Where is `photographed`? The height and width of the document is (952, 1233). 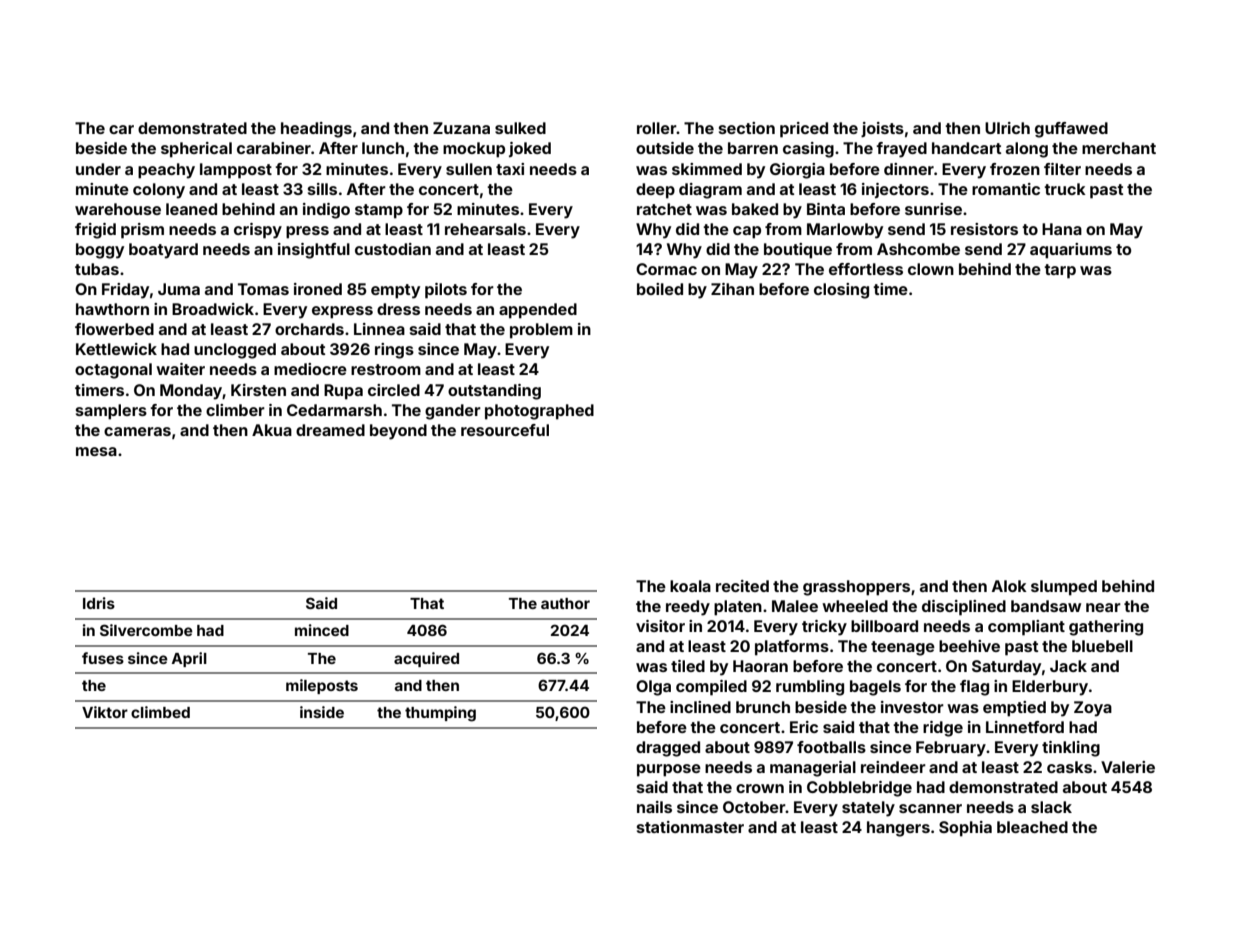 photographed is located at coordinates (539, 412).
